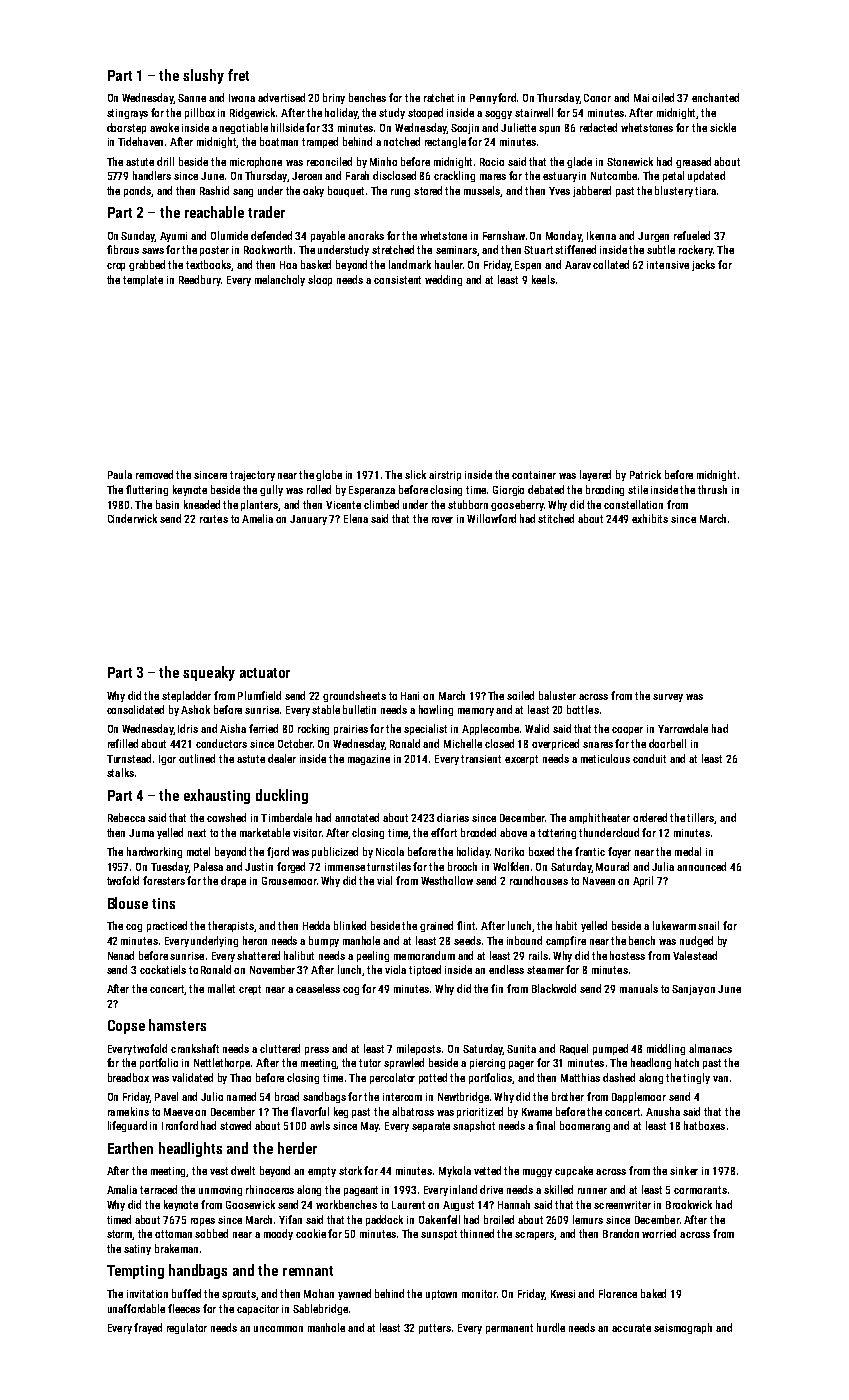 The width and height of the image is (849, 1400). What do you see at coordinates (198, 1271) in the image?
I see `handbags` at bounding box center [198, 1271].
